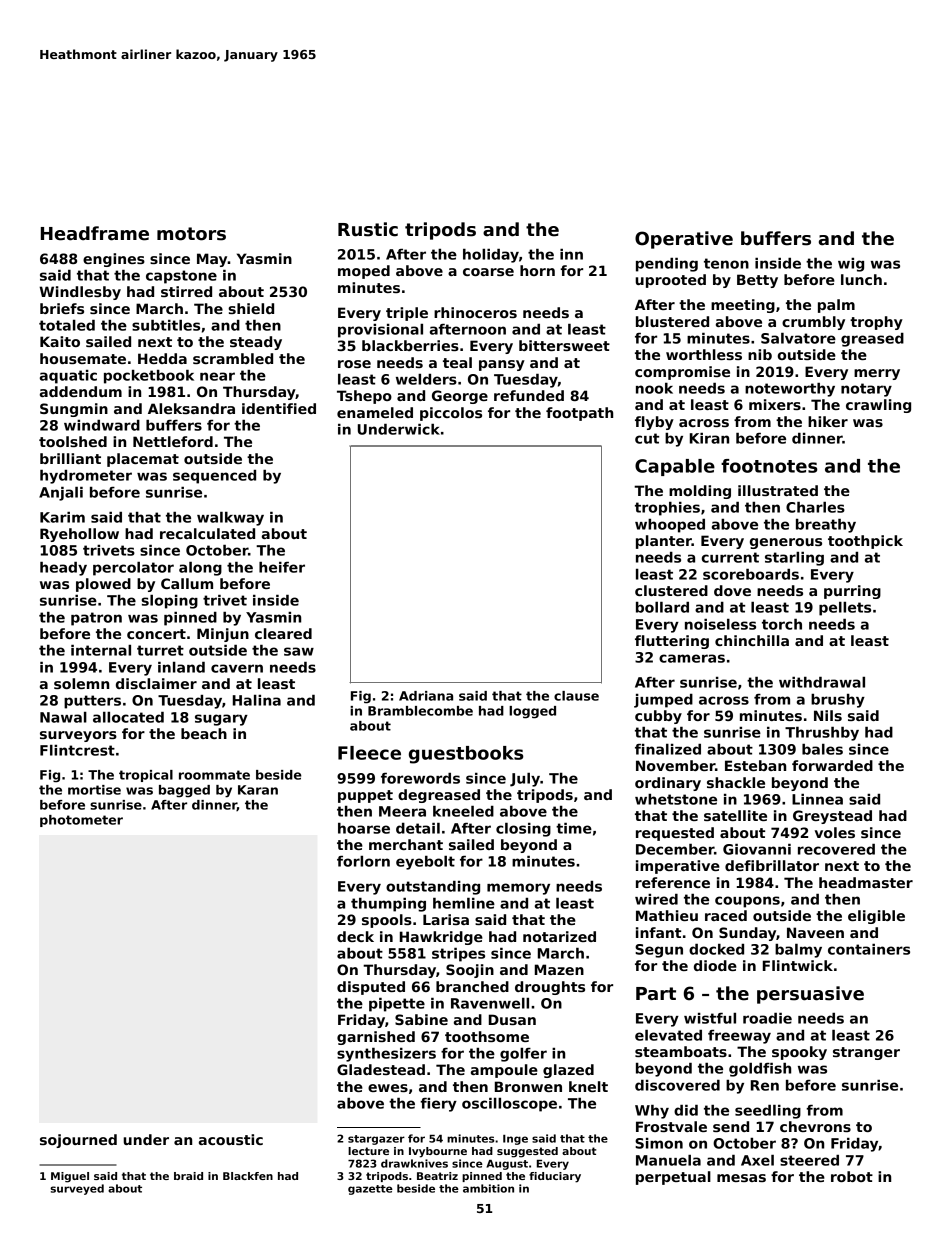  What do you see at coordinates (667, 509) in the image?
I see `trophies` at bounding box center [667, 509].
